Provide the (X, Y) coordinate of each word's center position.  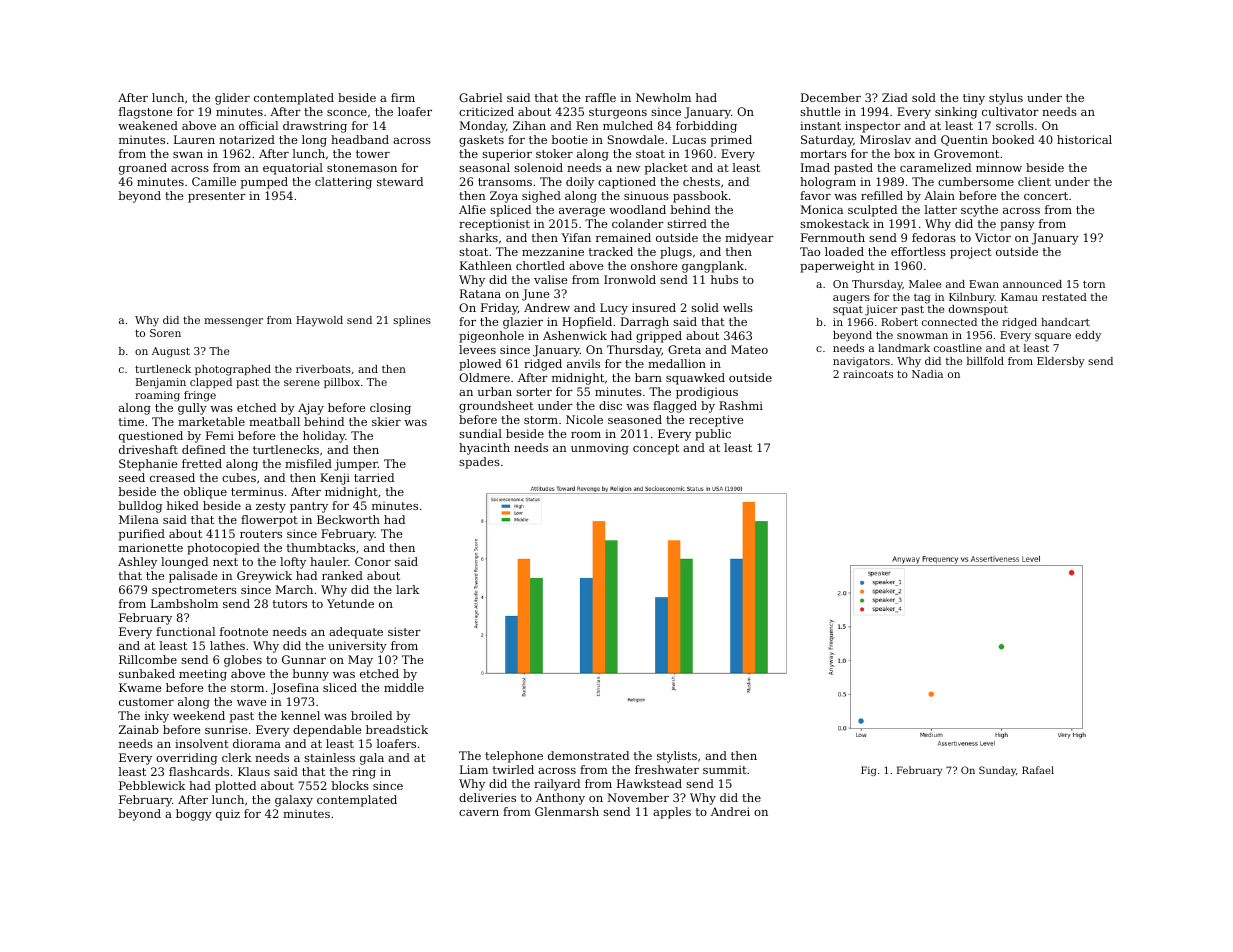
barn (648, 377)
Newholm (663, 97)
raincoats (868, 374)
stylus (1006, 99)
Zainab (139, 729)
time (131, 421)
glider (232, 99)
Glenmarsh (567, 811)
